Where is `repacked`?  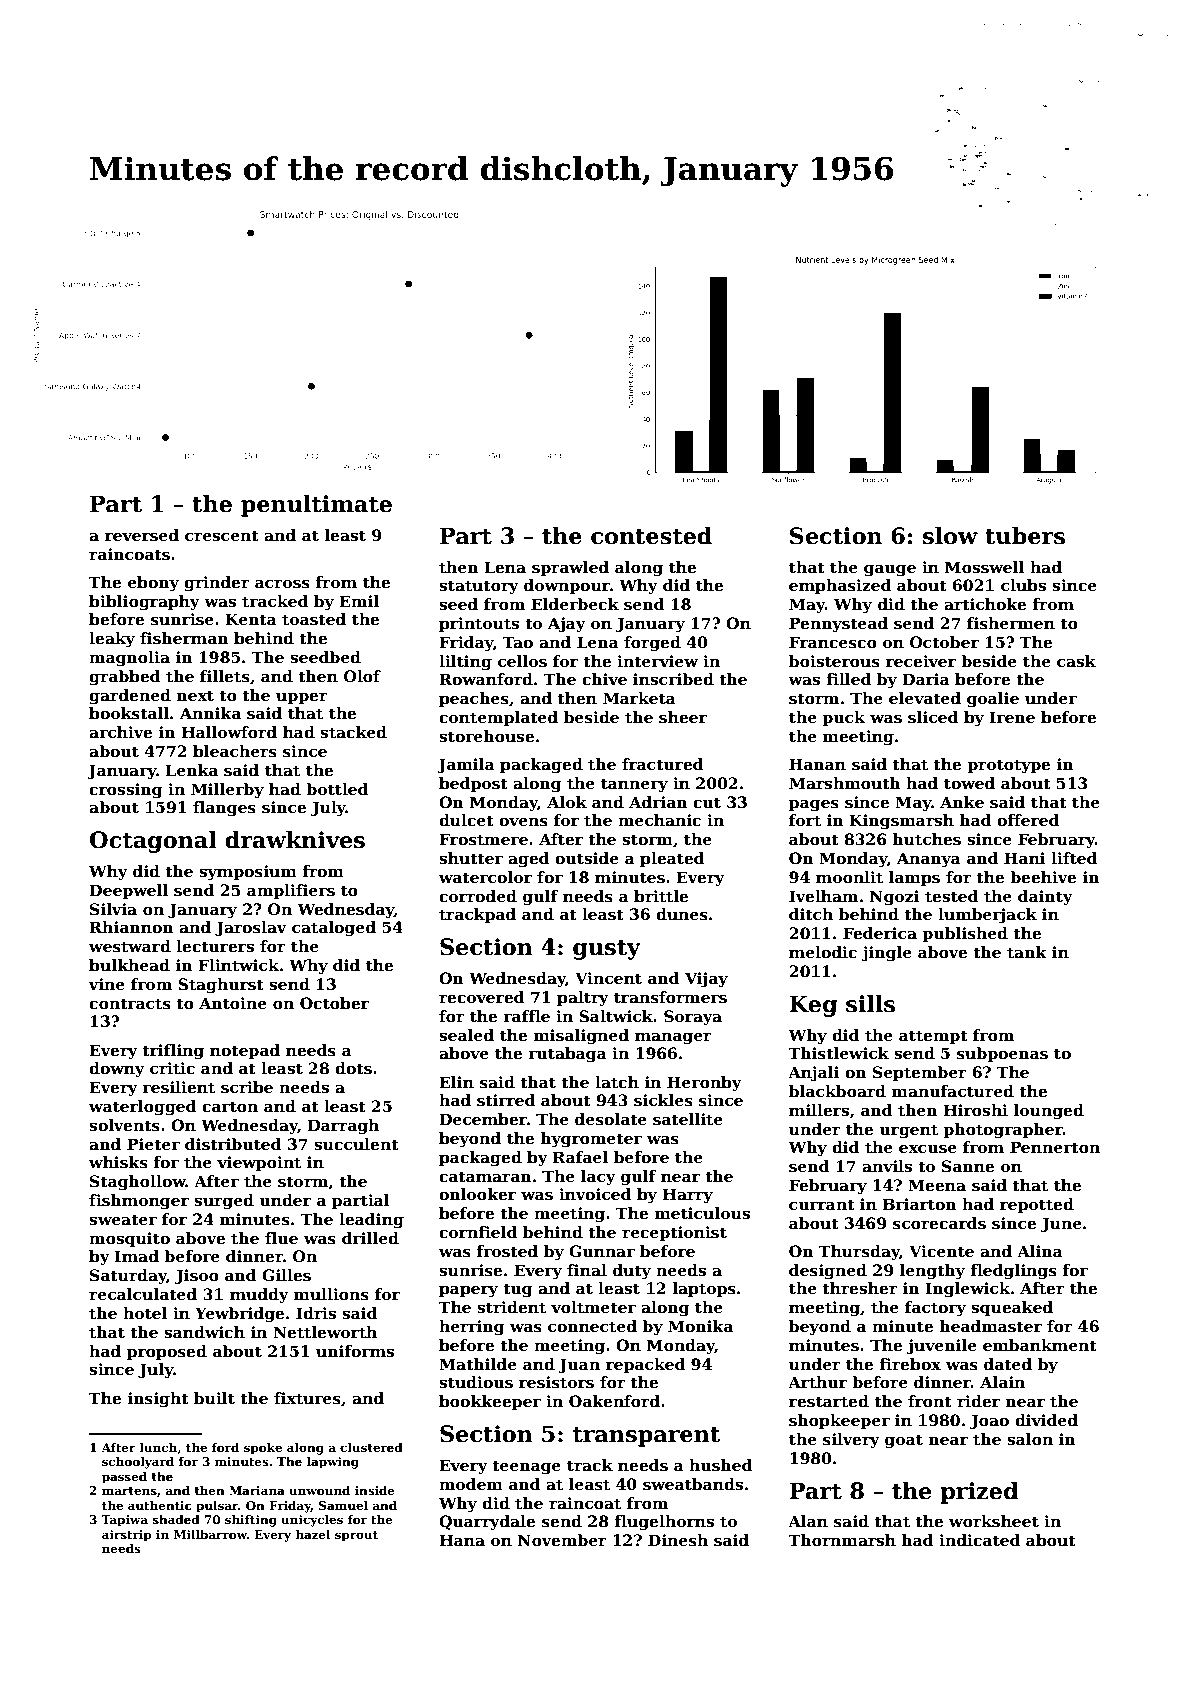
repacked is located at coordinates (646, 1365).
